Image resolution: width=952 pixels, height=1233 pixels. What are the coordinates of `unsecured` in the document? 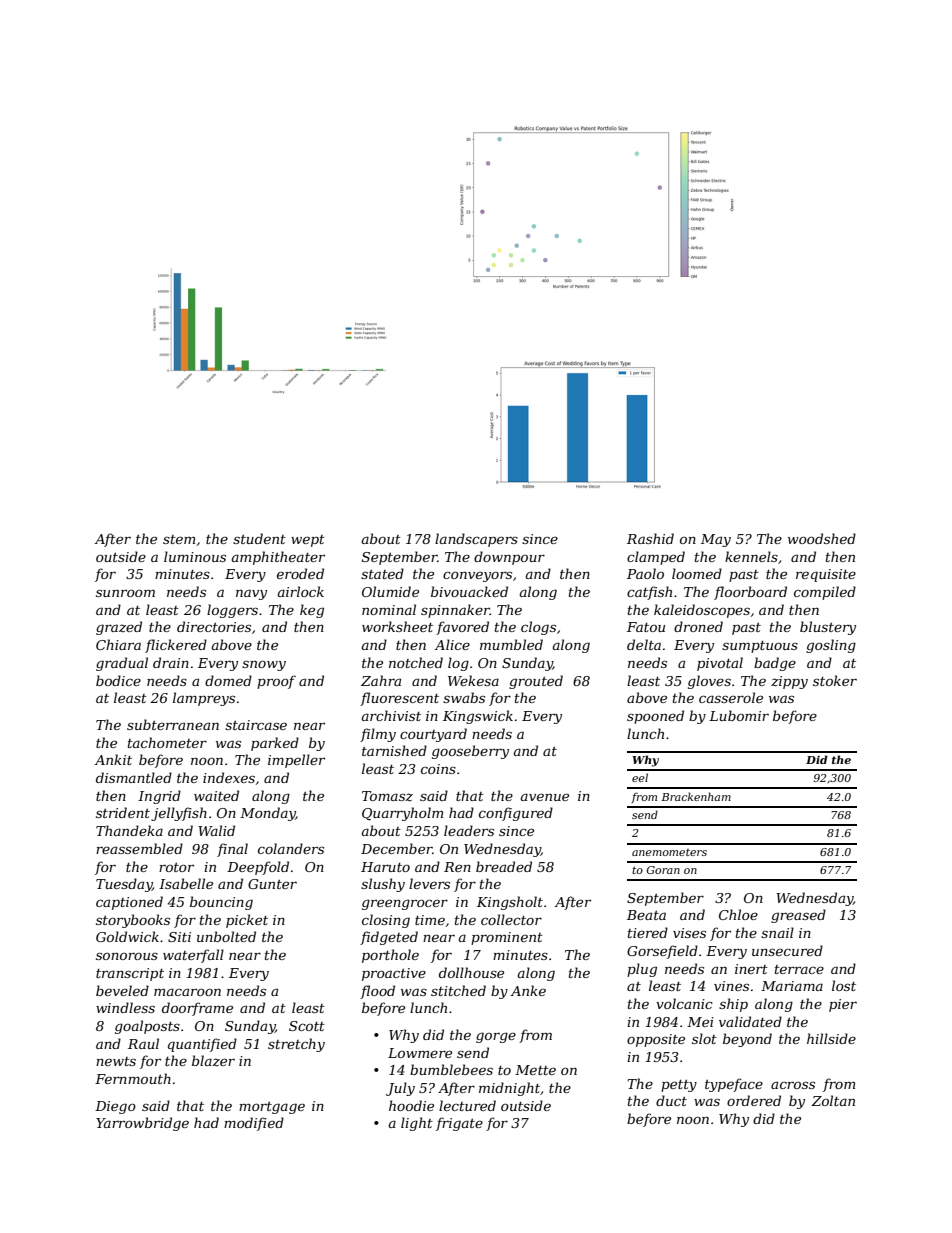 It's located at (787, 950).
